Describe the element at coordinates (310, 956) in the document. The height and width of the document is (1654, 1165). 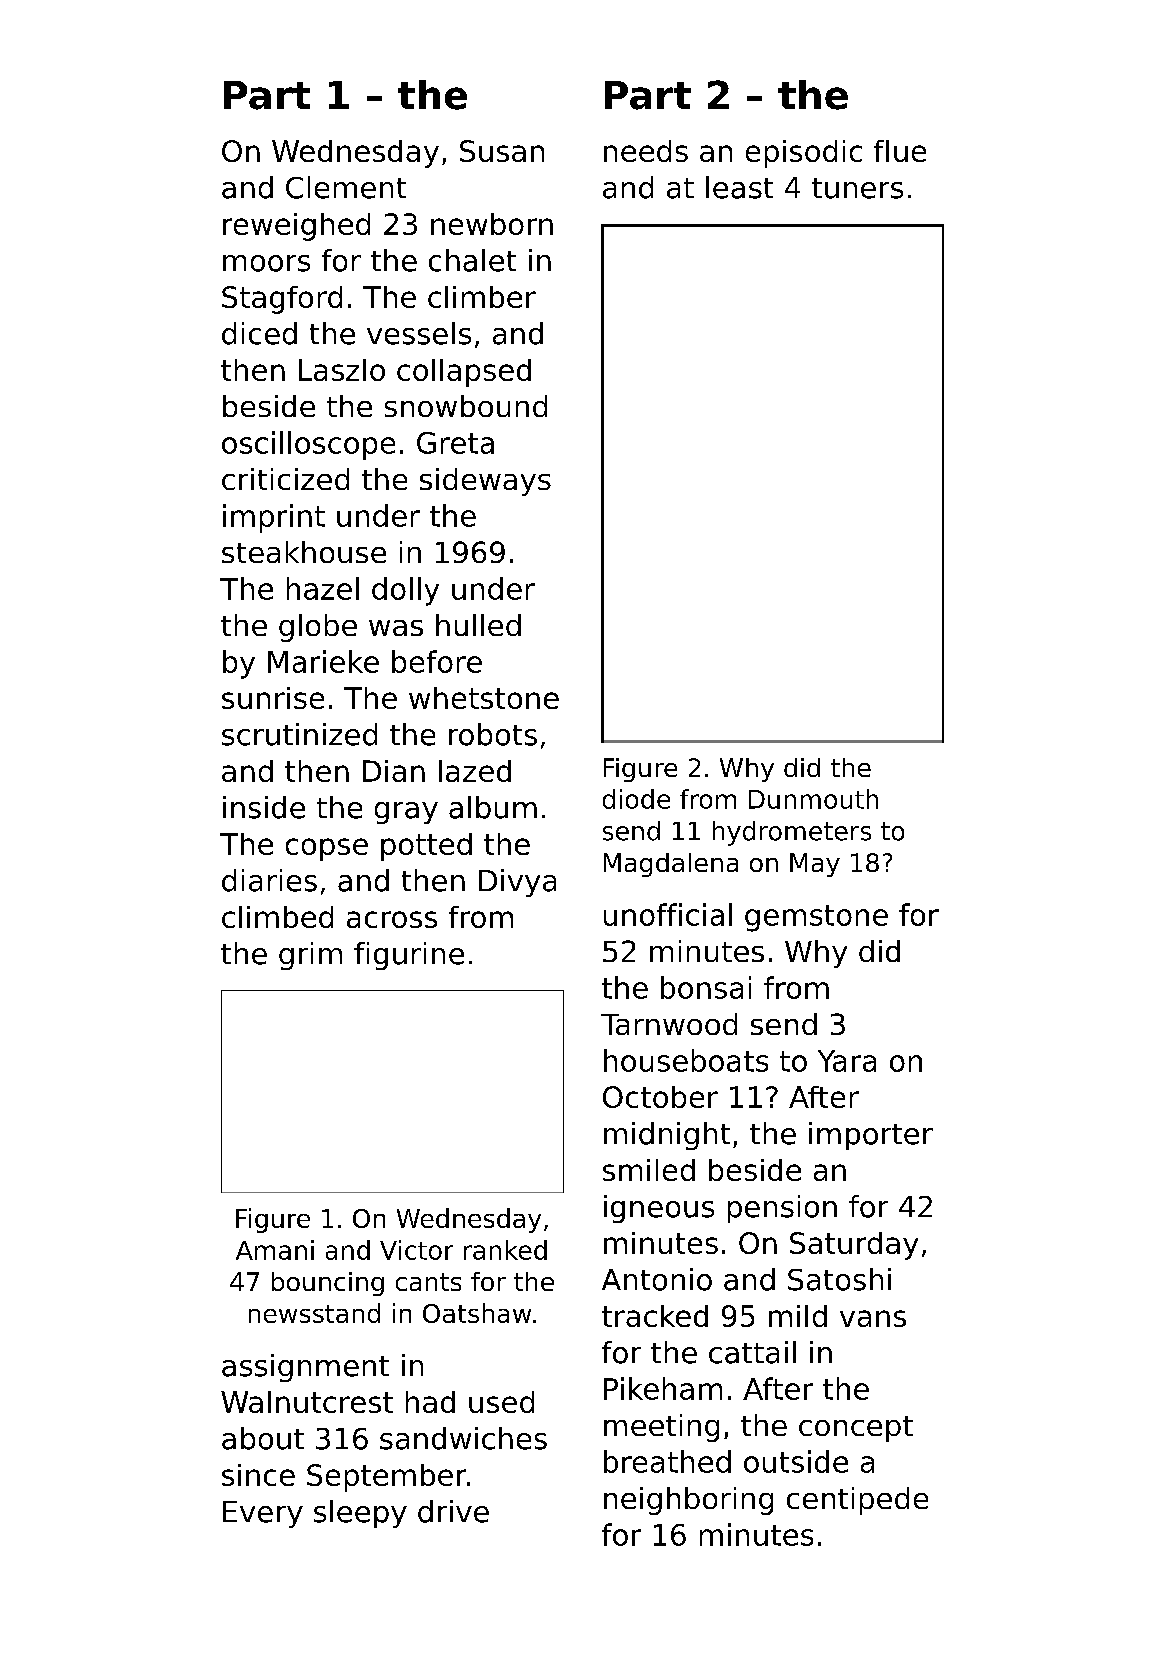
I see `grim` at that location.
